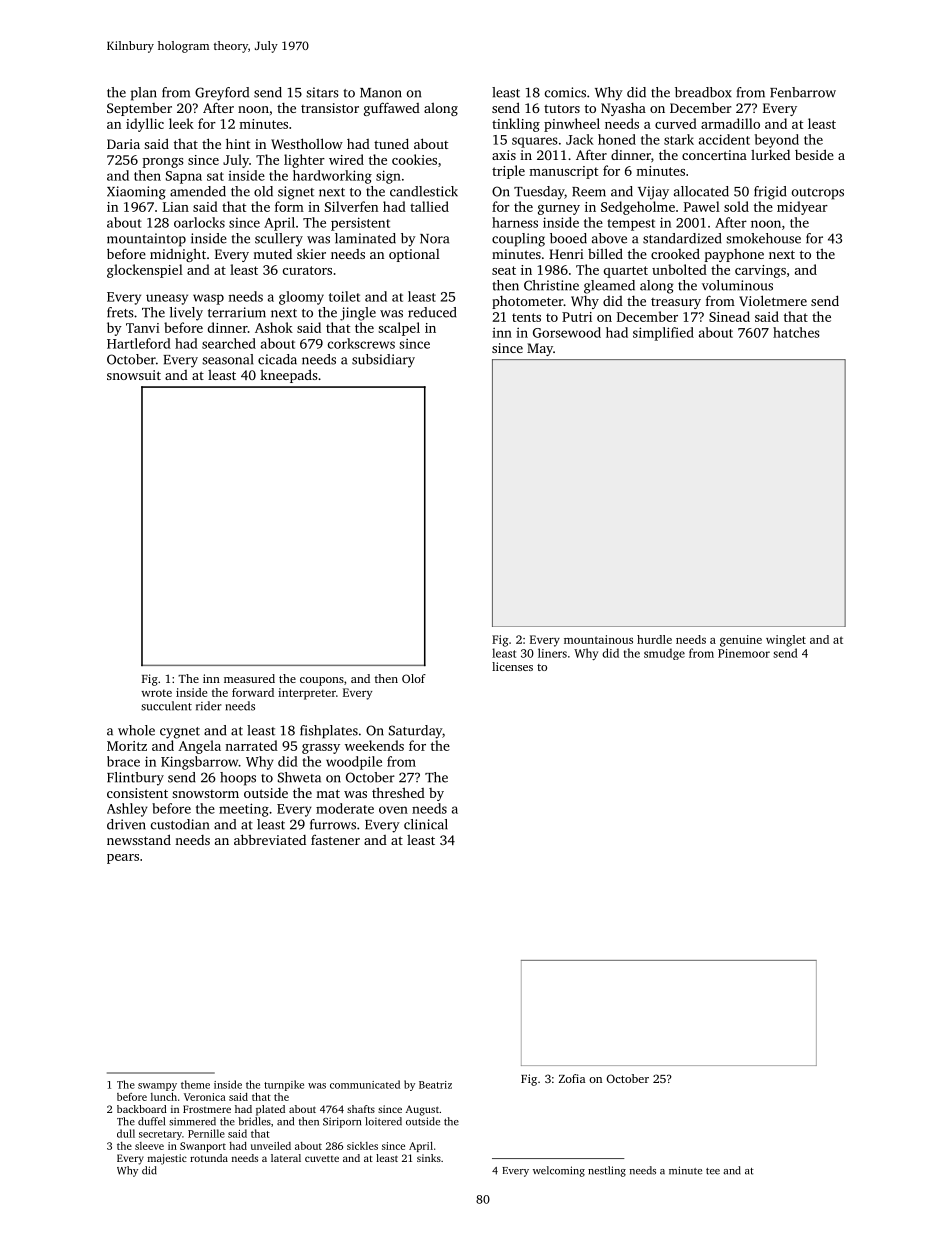  What do you see at coordinates (322, 681) in the screenshot?
I see `coupons` at bounding box center [322, 681].
